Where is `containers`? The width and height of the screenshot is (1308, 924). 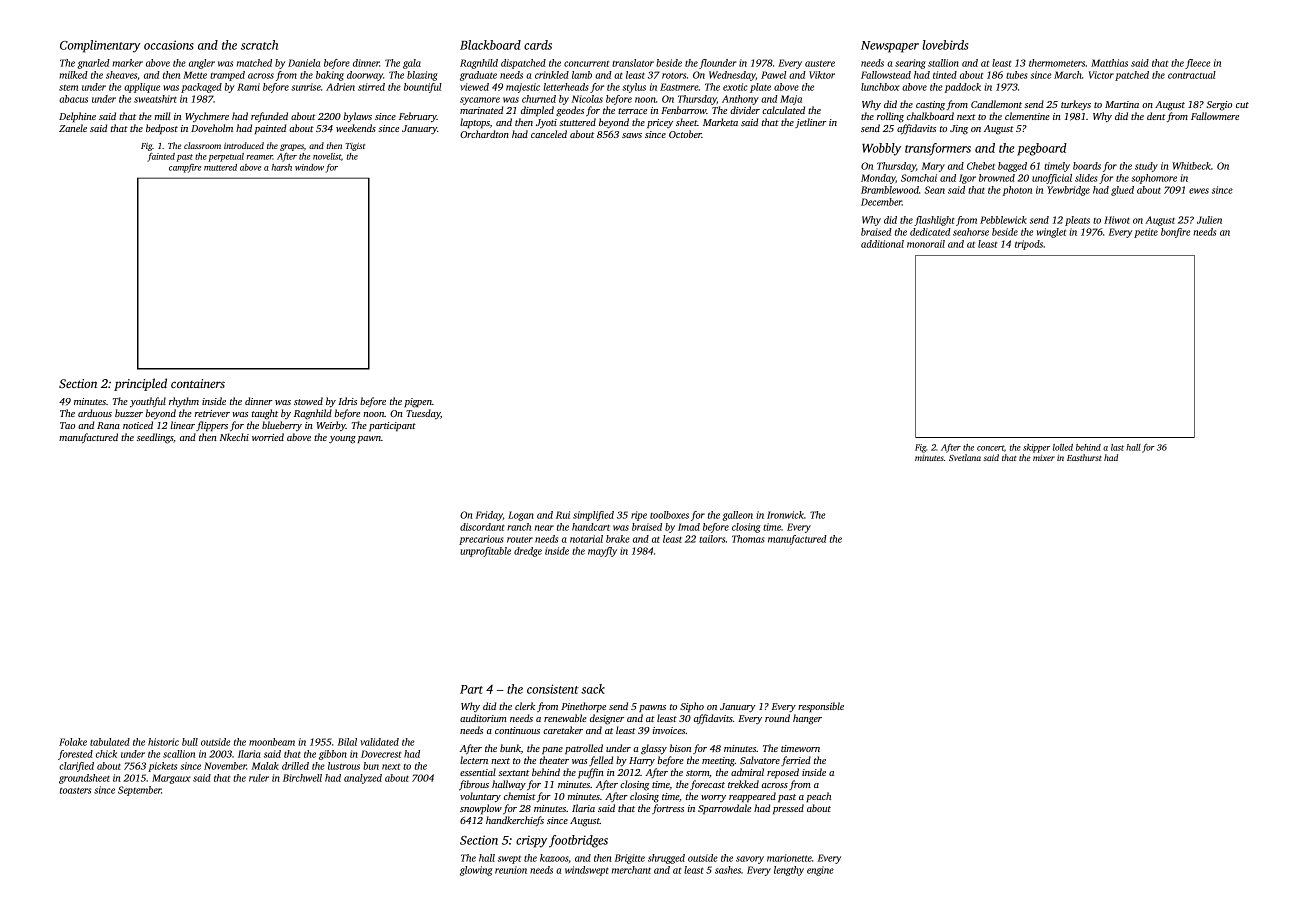
containers is located at coordinates (198, 383).
